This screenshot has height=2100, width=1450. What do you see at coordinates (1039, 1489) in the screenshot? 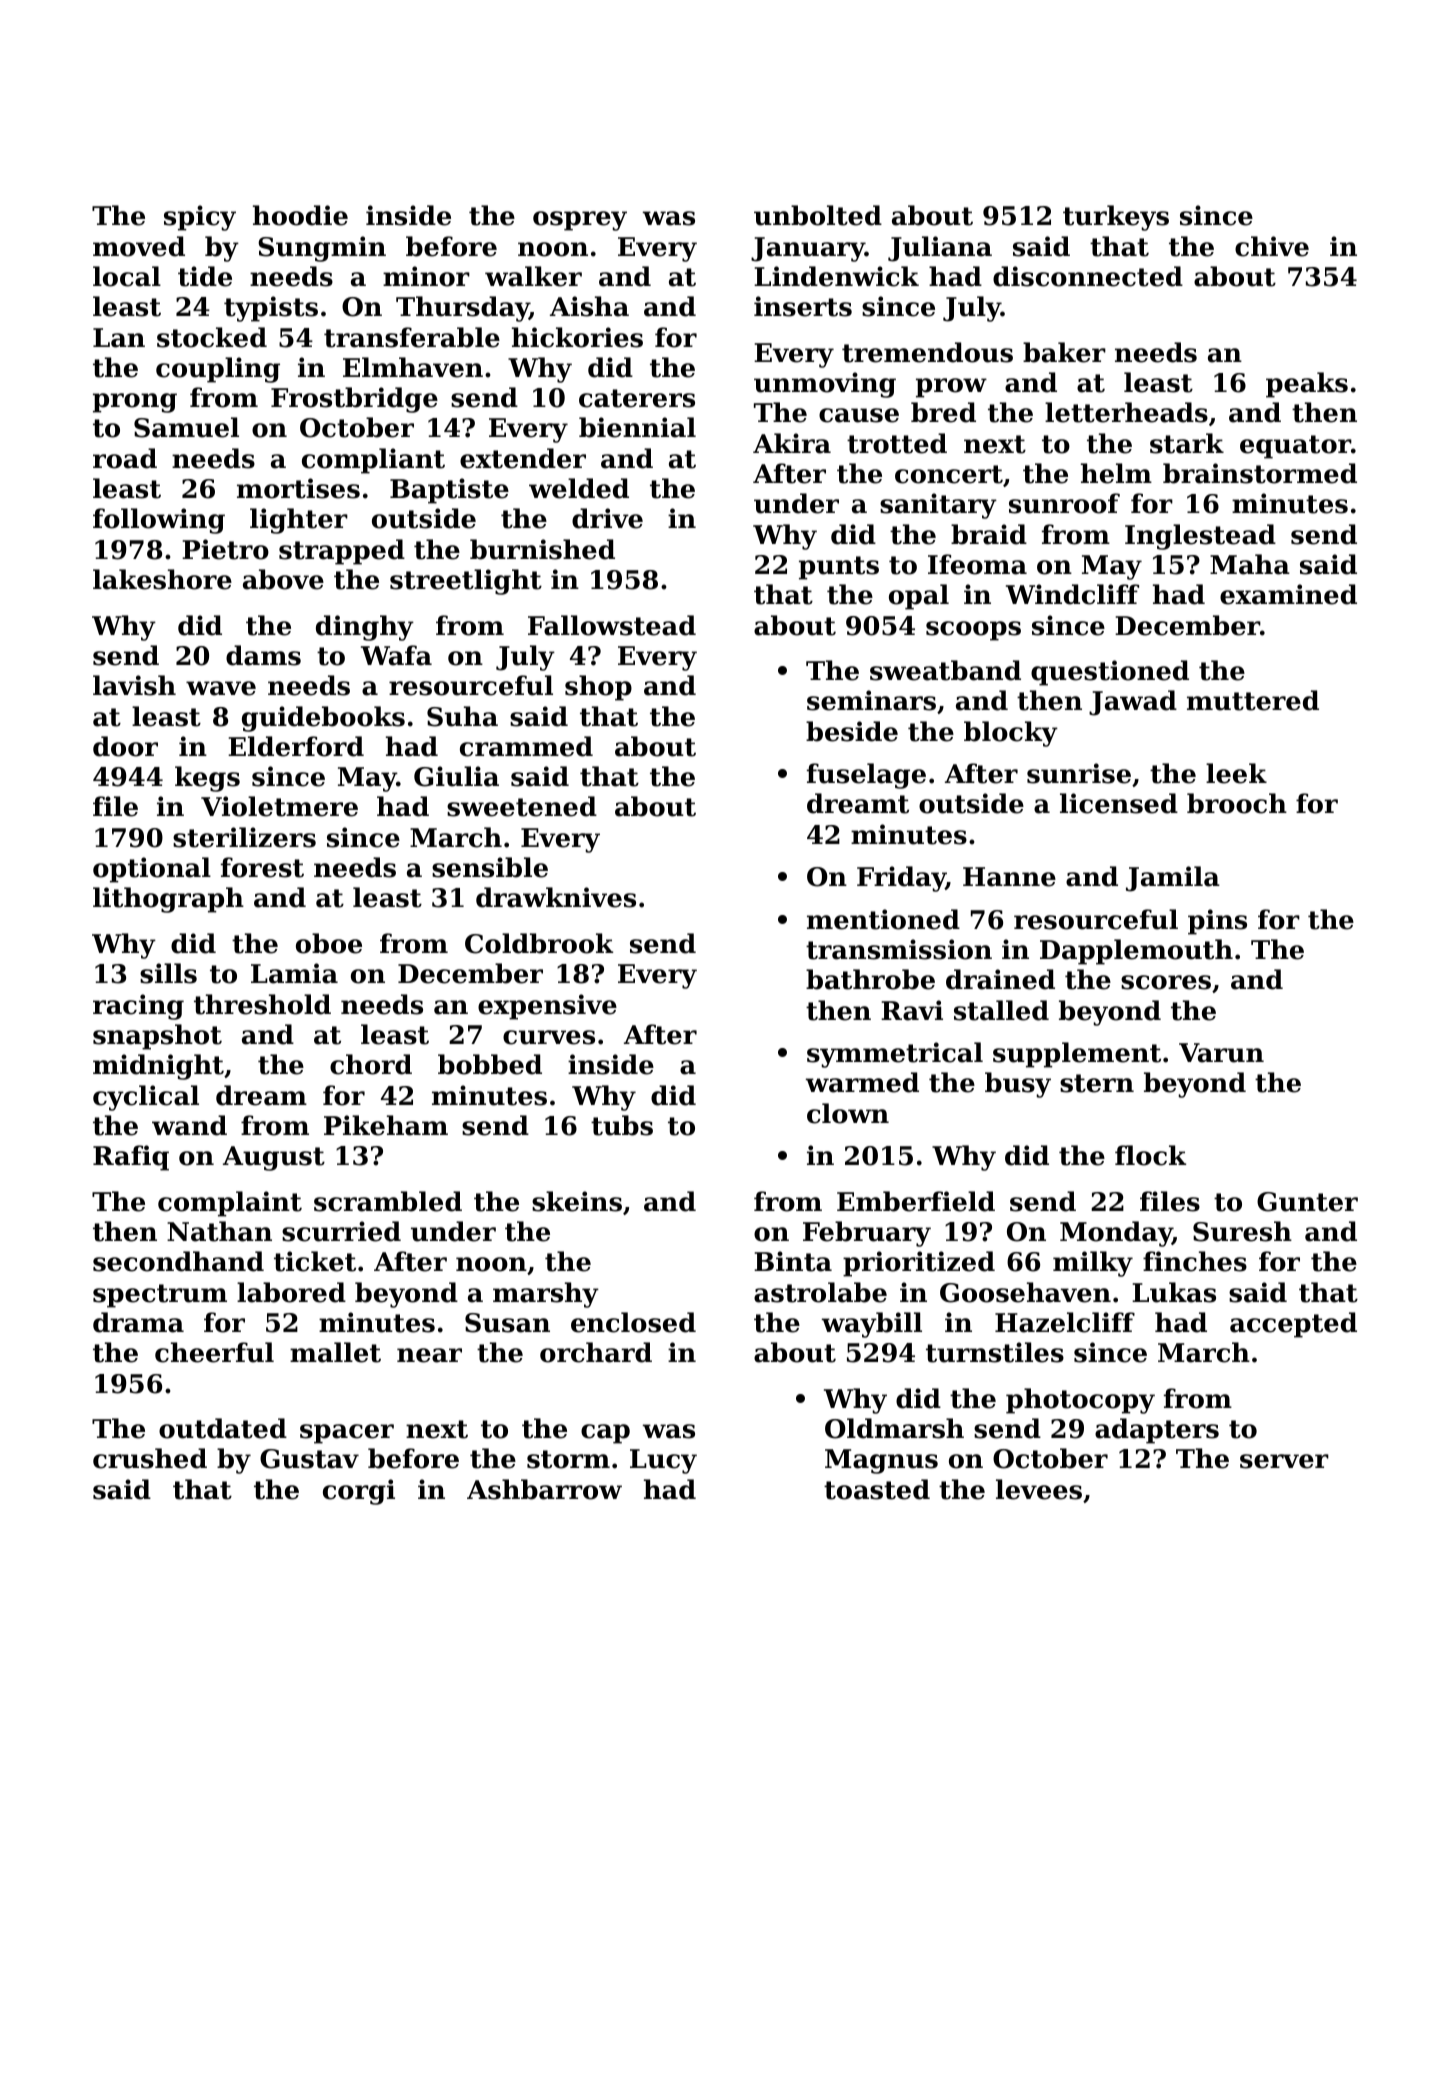
I see `levees` at bounding box center [1039, 1489].
